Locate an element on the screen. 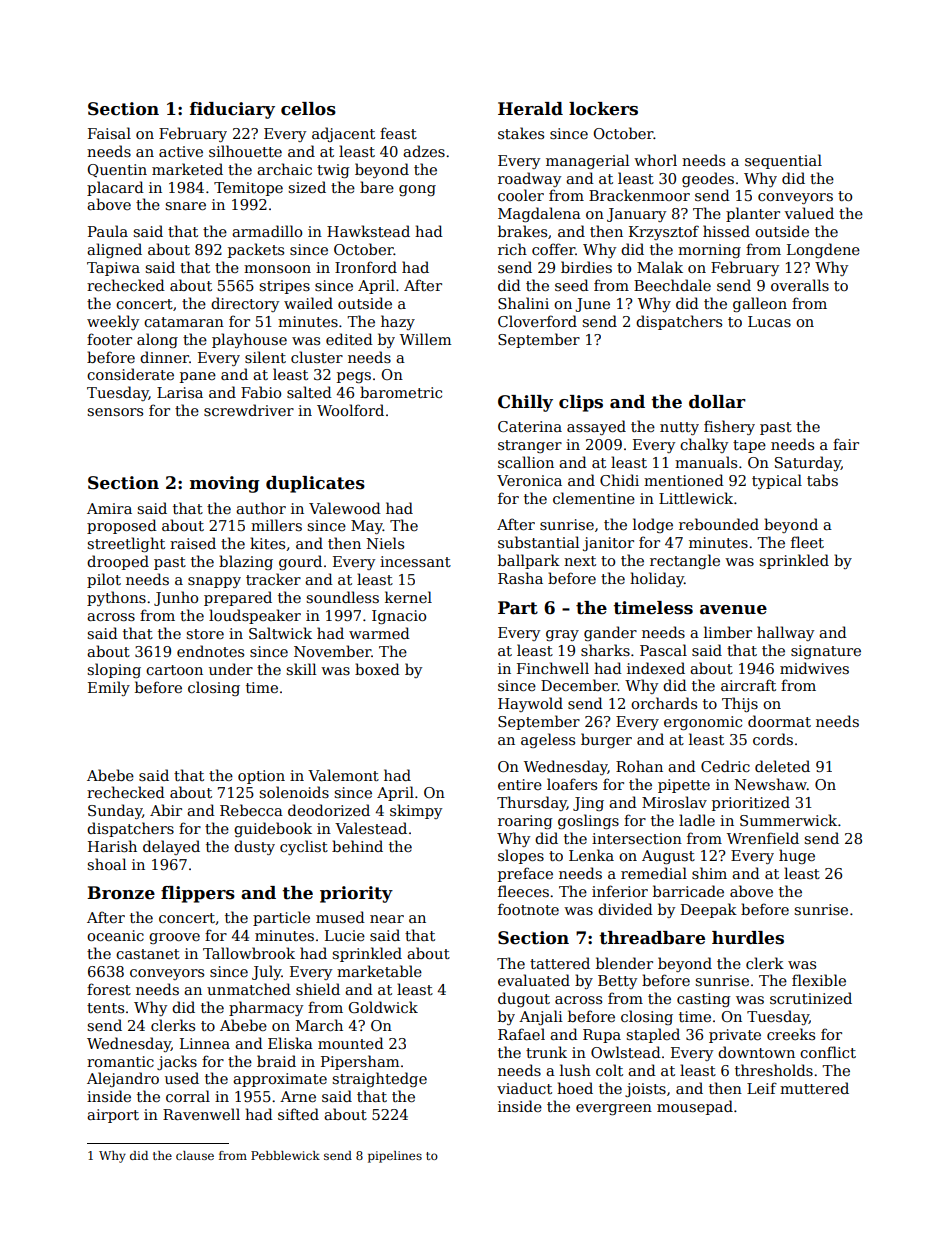 This screenshot has width=952, height=1233. clause is located at coordinates (195, 1155).
